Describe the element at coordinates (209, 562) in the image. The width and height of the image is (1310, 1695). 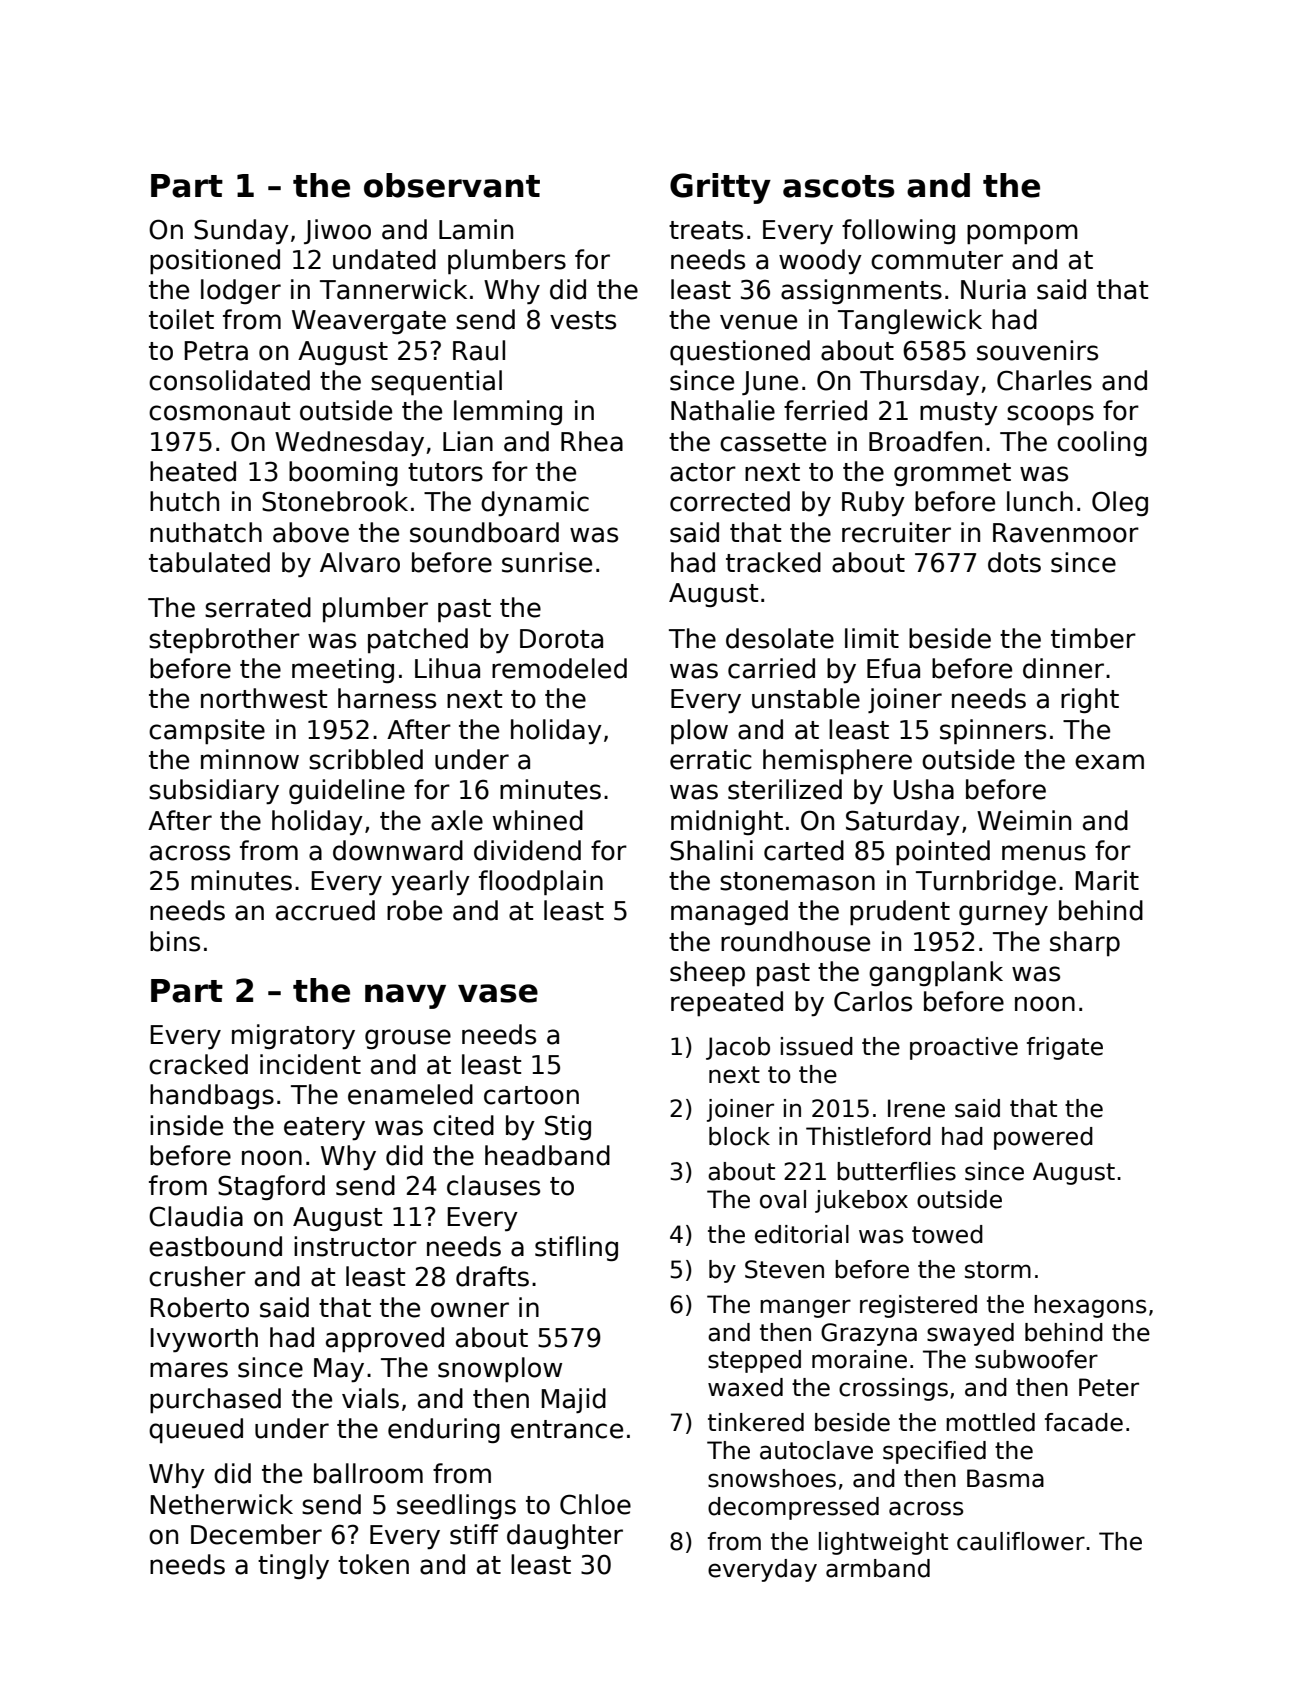
I see `tabulated` at that location.
